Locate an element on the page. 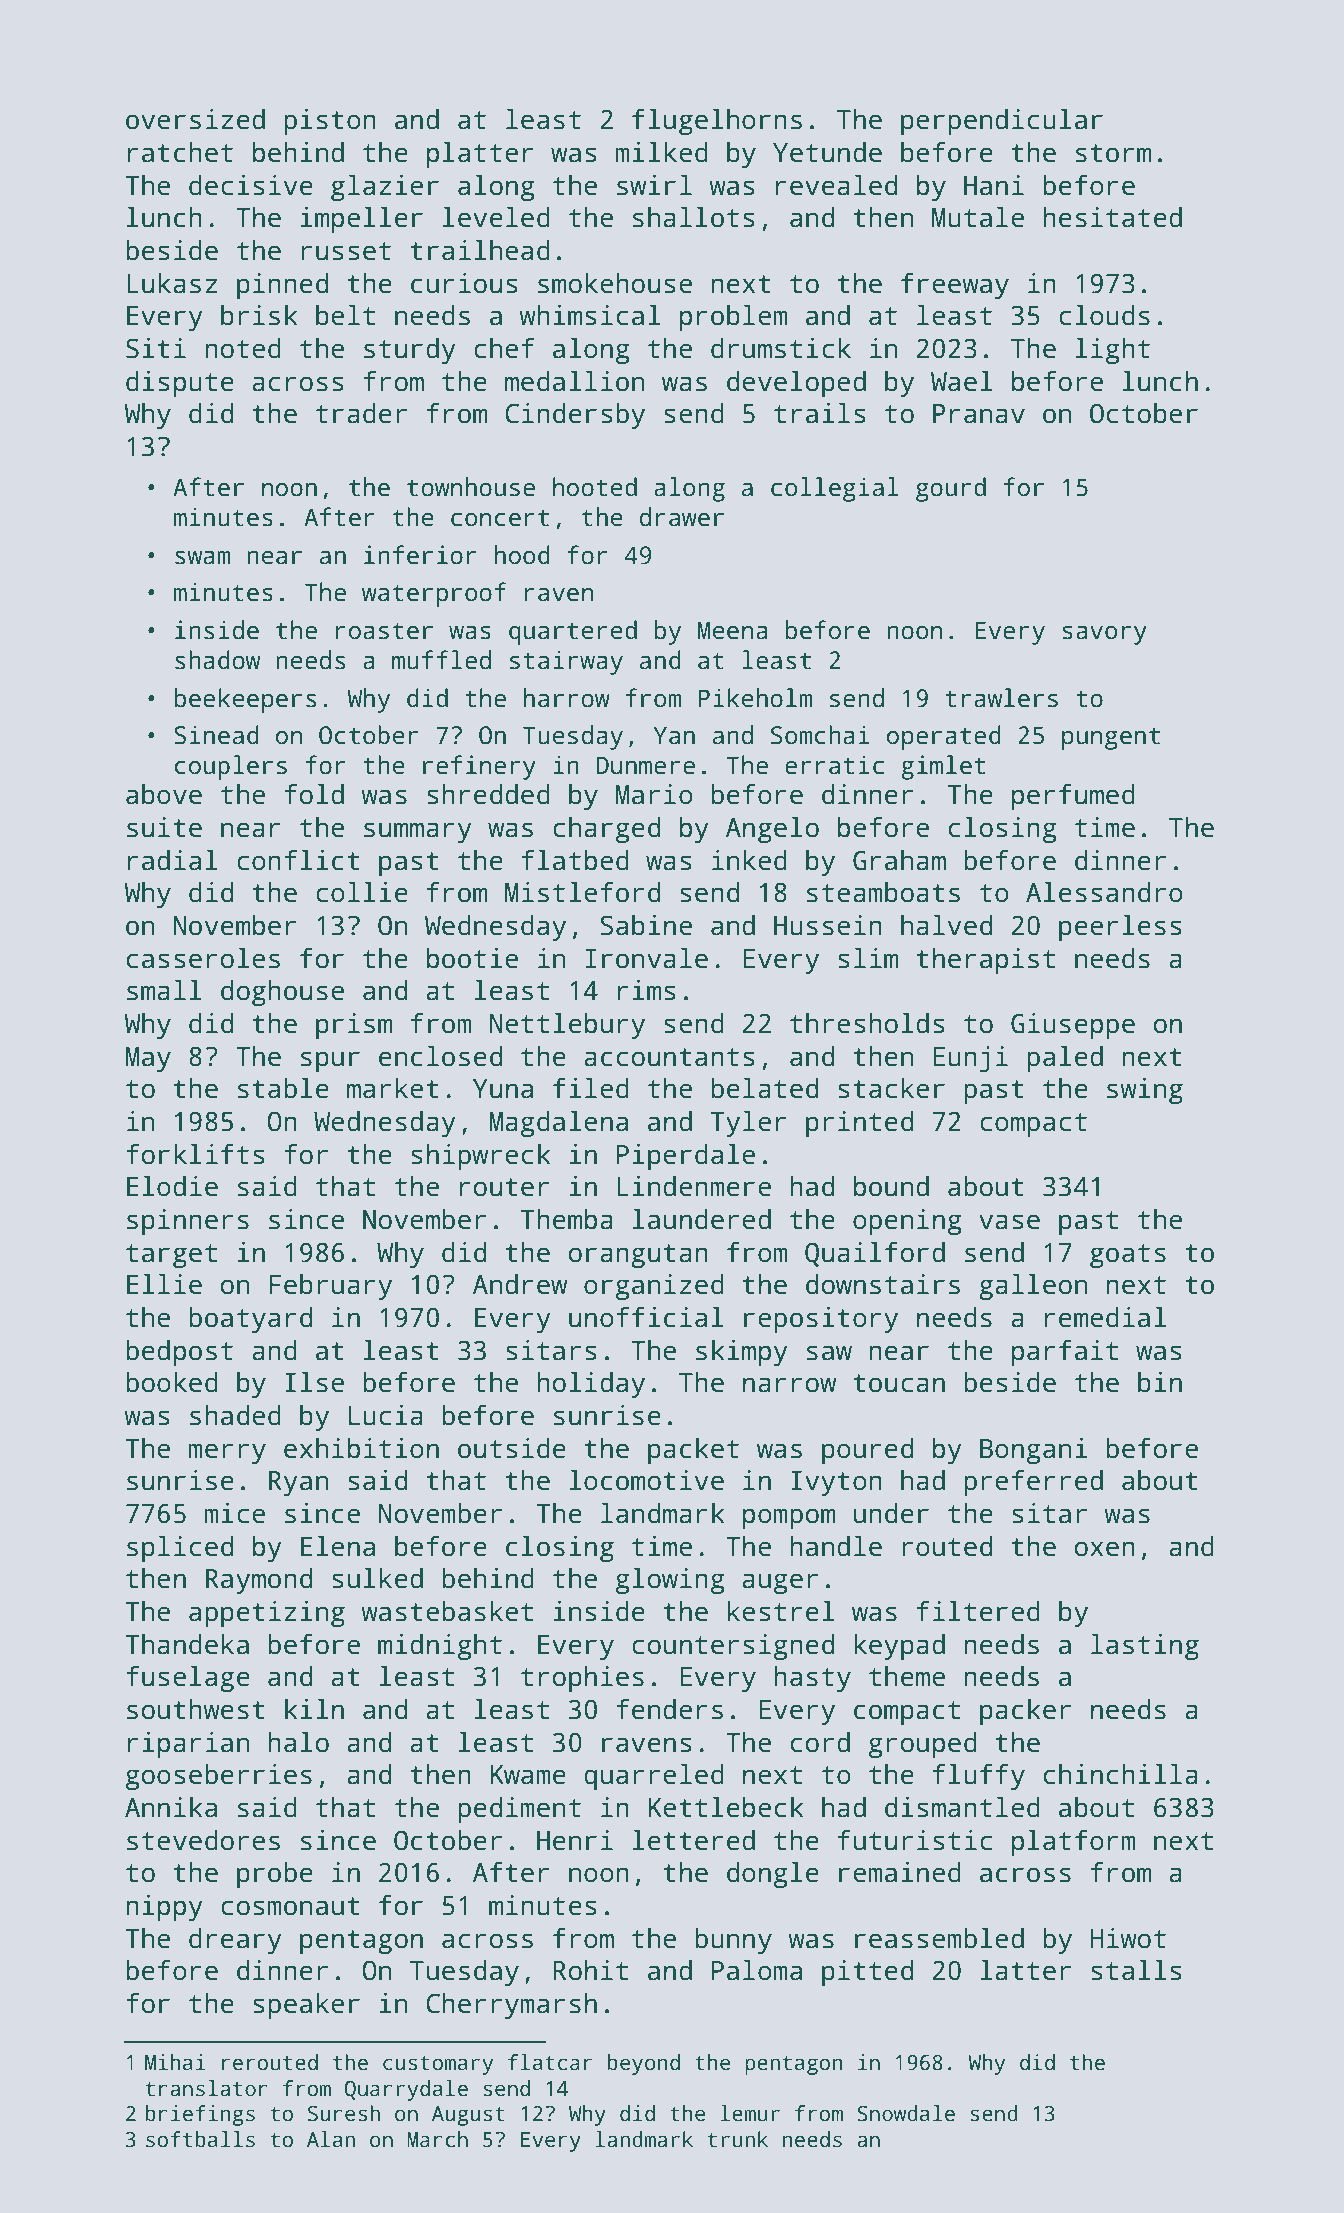  shadow is located at coordinates (217, 660).
